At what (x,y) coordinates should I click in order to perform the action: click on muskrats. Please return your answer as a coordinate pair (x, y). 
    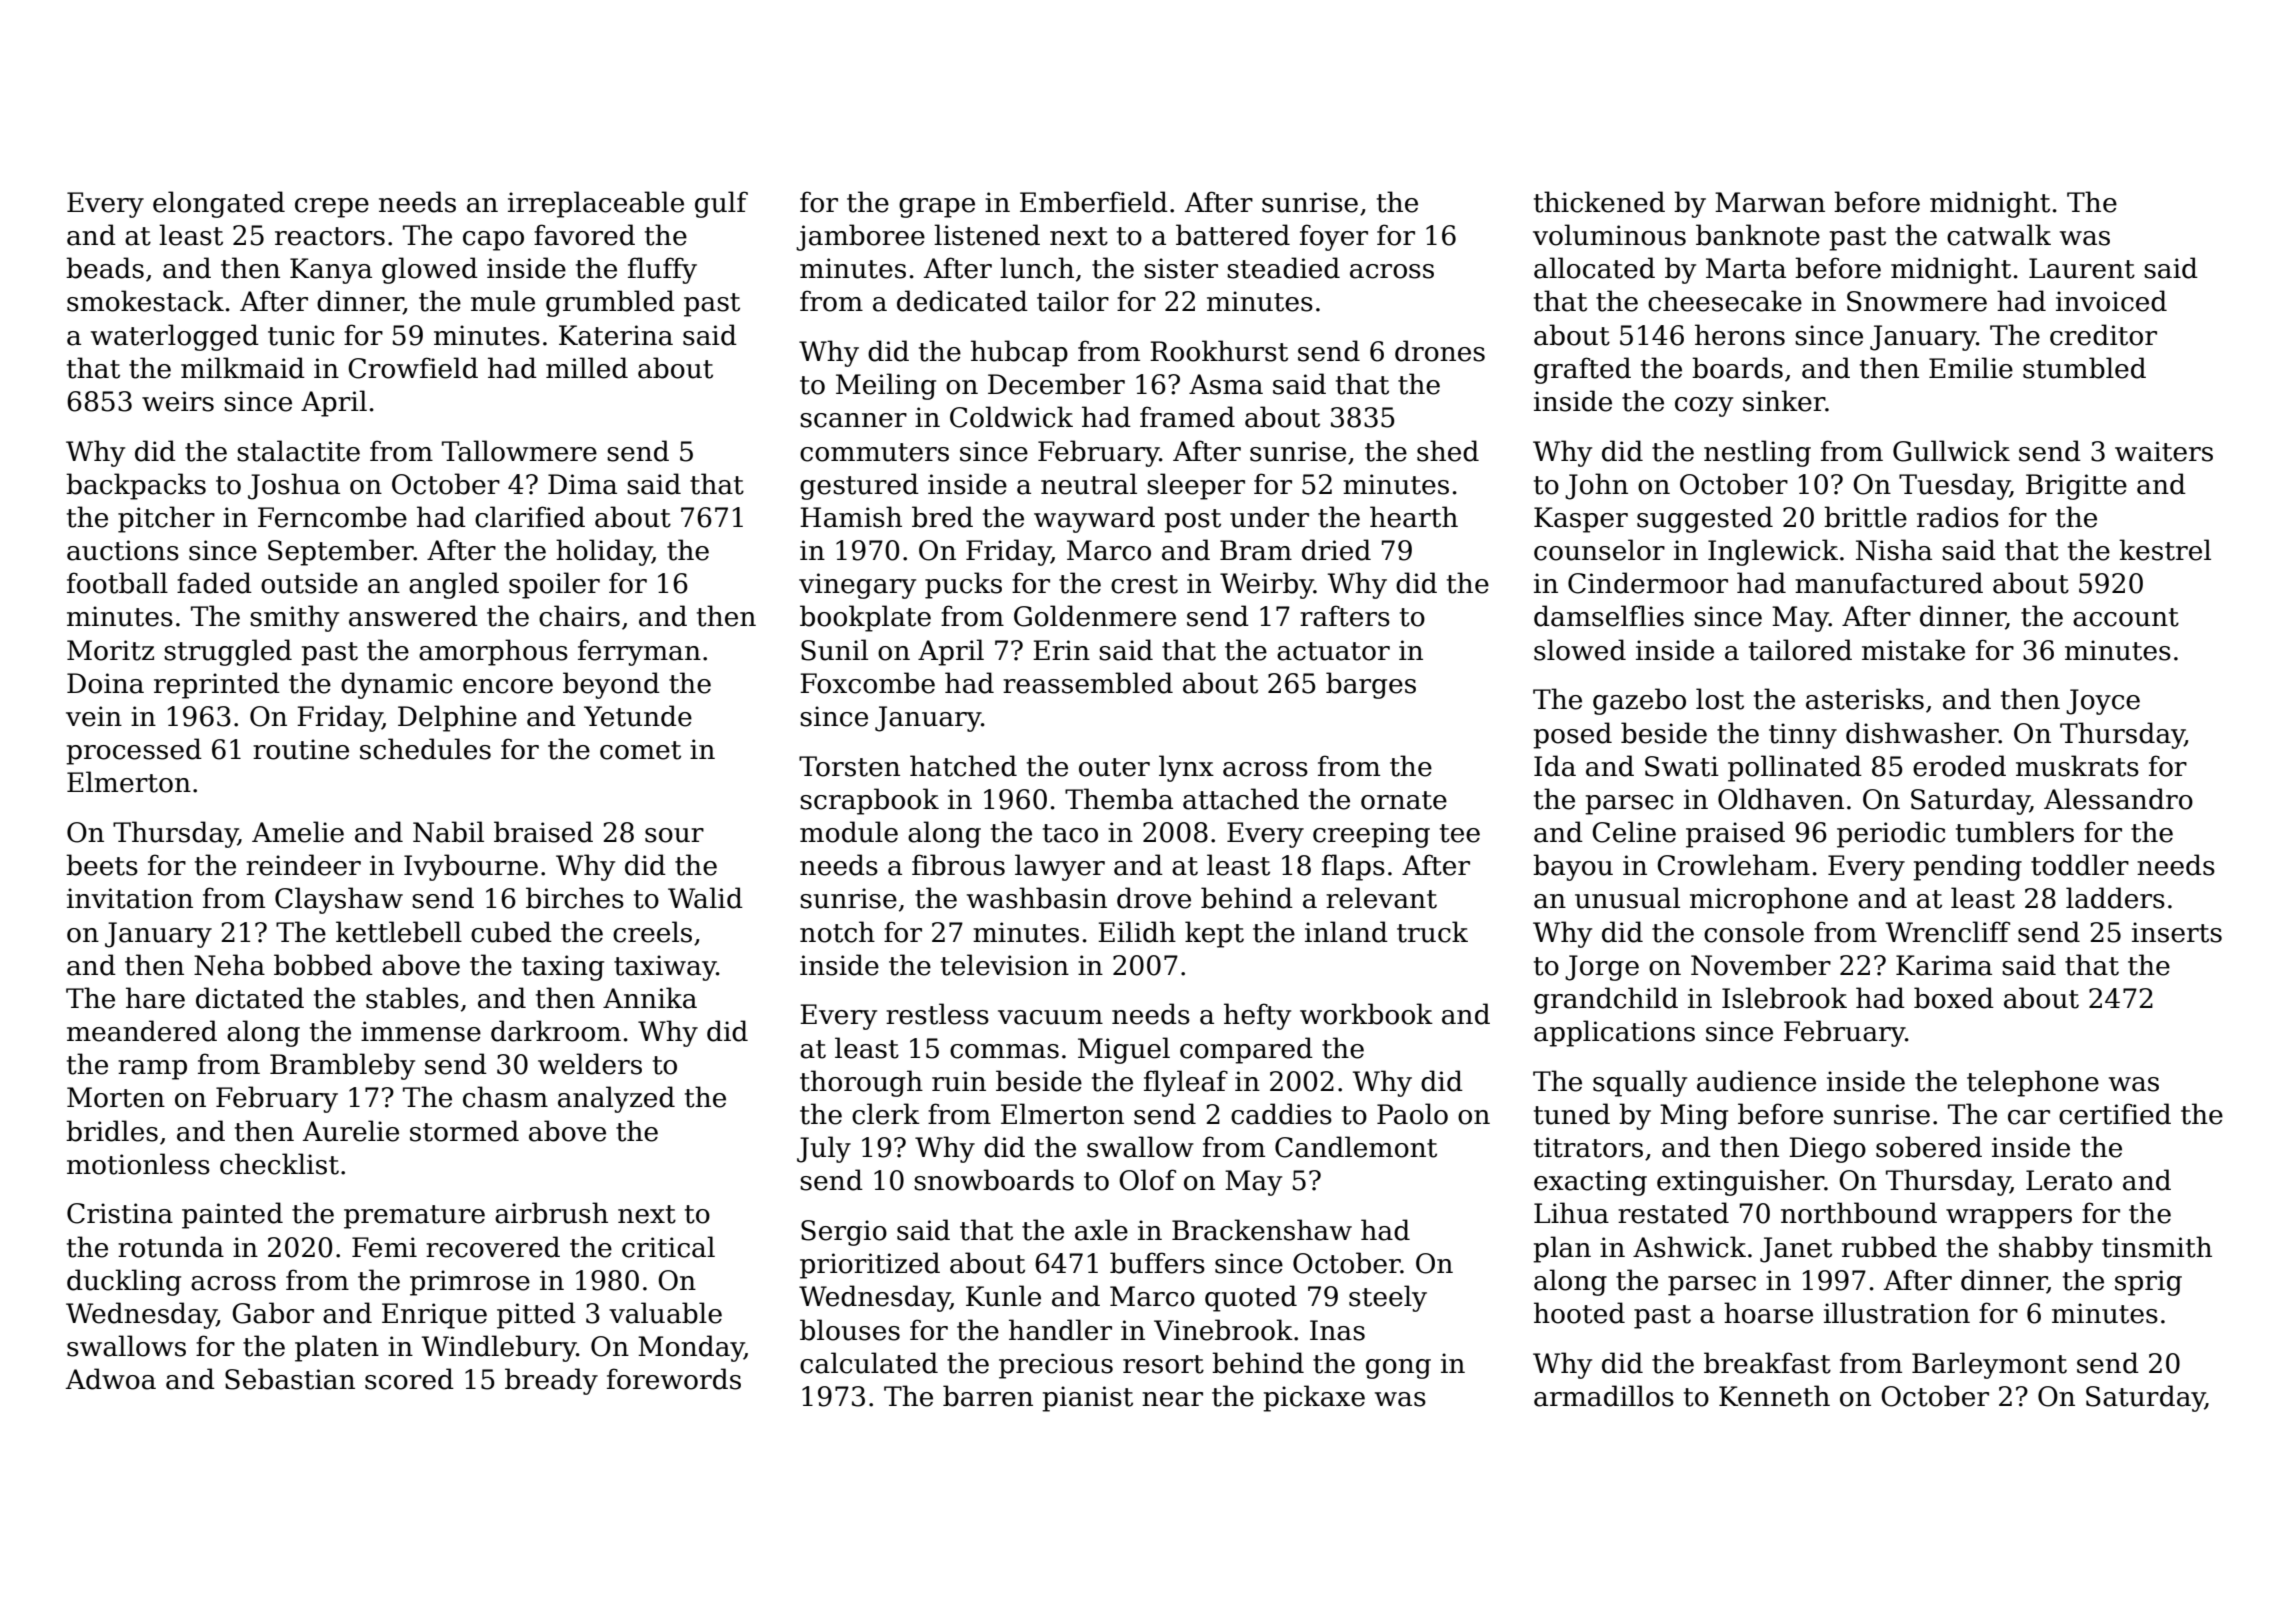
    Looking at the image, I should click on (2077, 766).
